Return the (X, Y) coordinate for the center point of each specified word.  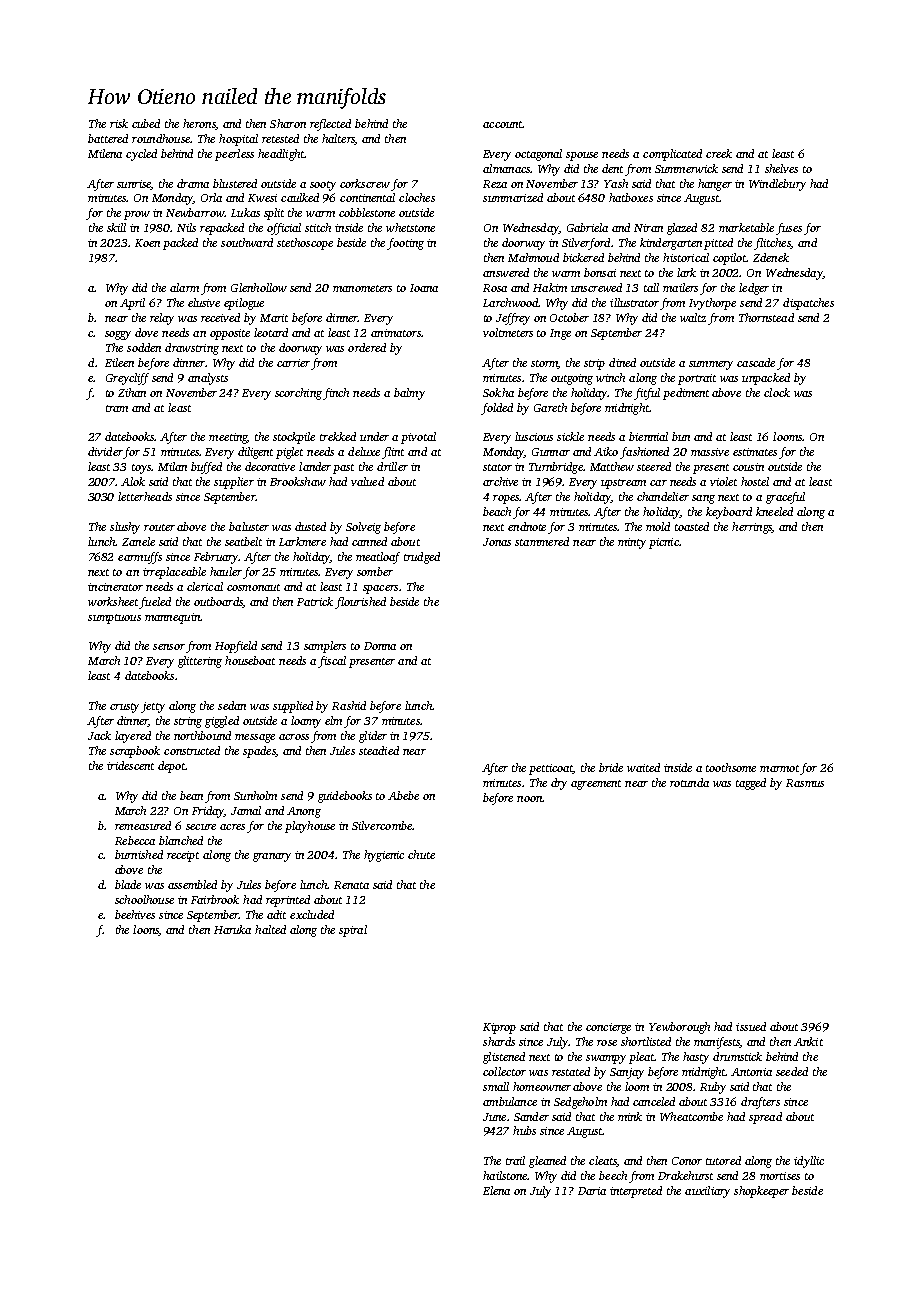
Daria (592, 1191)
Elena (496, 1190)
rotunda (689, 782)
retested (280, 138)
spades (259, 752)
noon (529, 799)
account (503, 124)
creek (719, 153)
